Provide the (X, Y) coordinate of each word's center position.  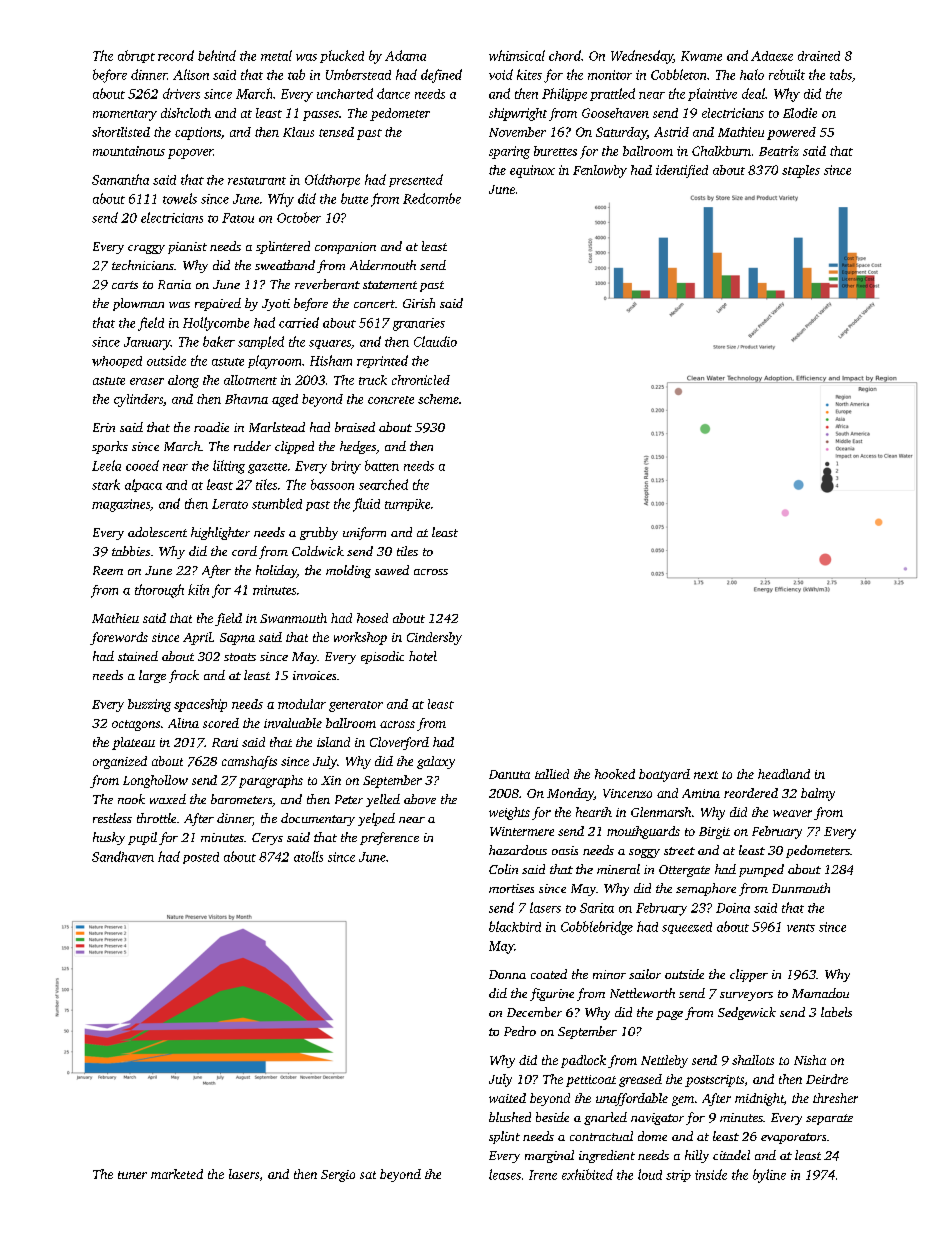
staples (801, 171)
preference (389, 838)
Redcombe (432, 198)
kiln (198, 589)
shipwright (518, 114)
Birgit (714, 833)
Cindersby (434, 638)
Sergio (338, 1176)
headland (784, 774)
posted (201, 858)
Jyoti (276, 305)
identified (682, 171)
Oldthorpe (332, 180)
